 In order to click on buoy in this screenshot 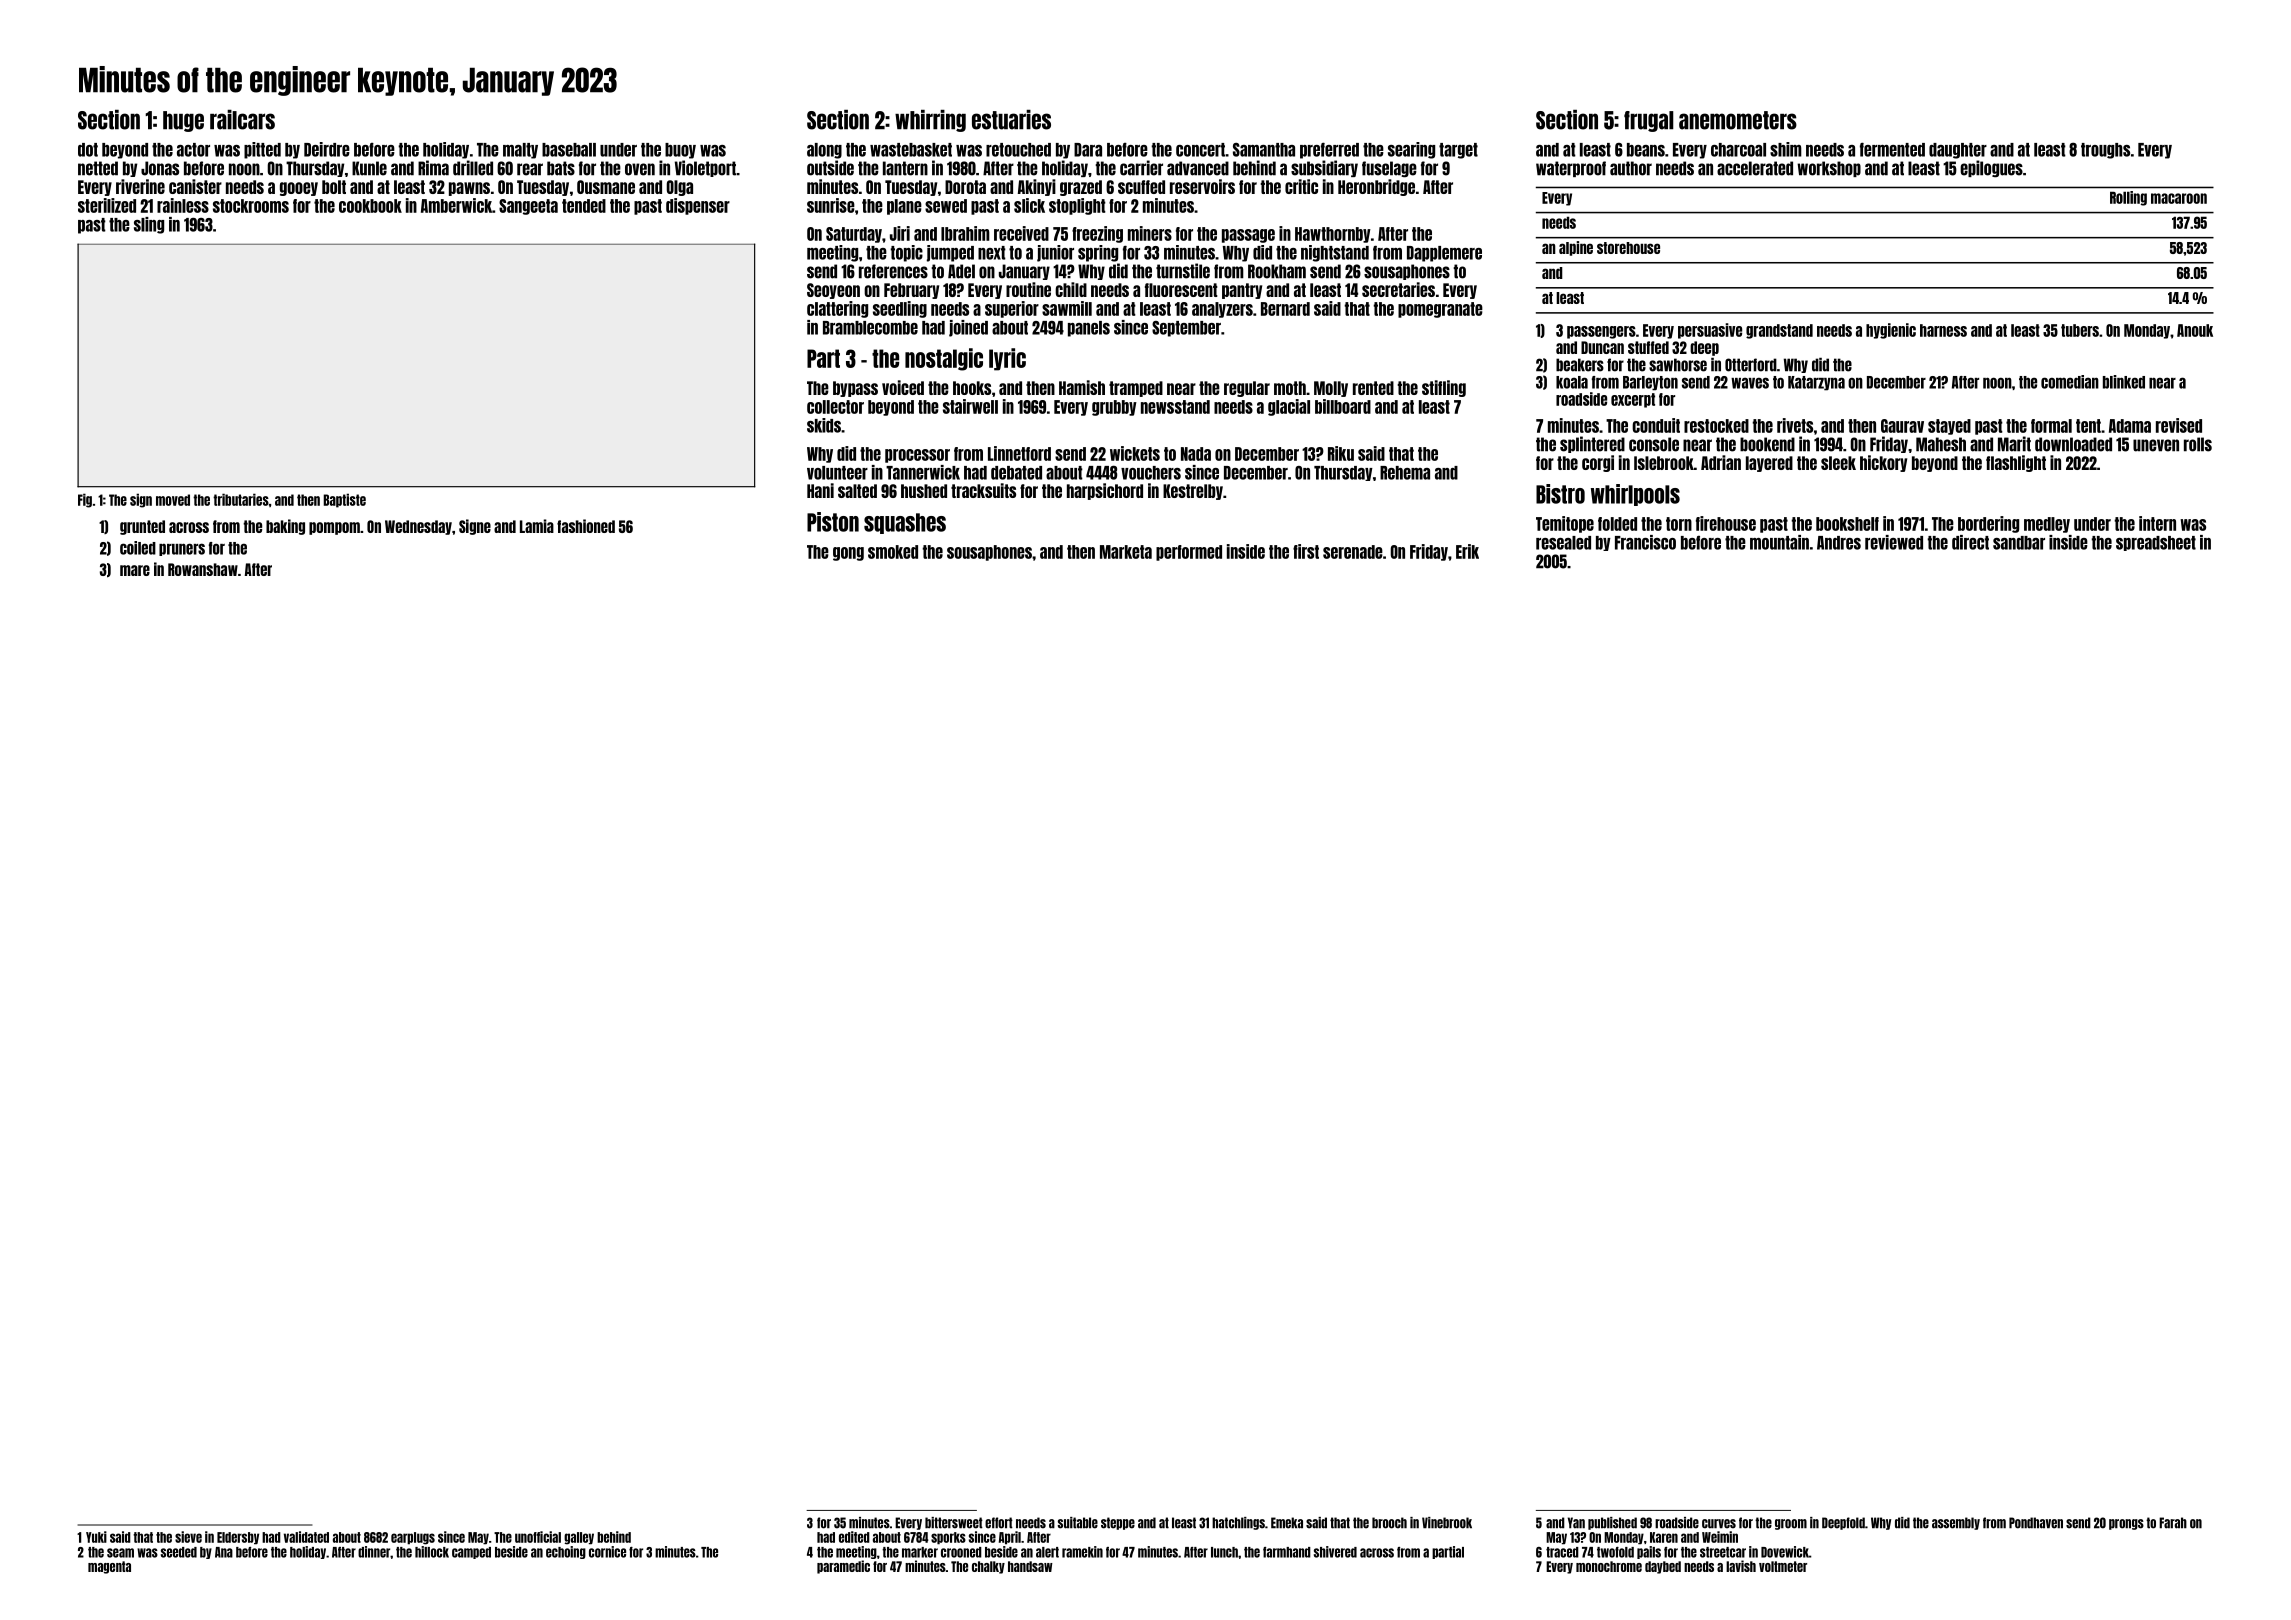, I will do `click(680, 151)`.
